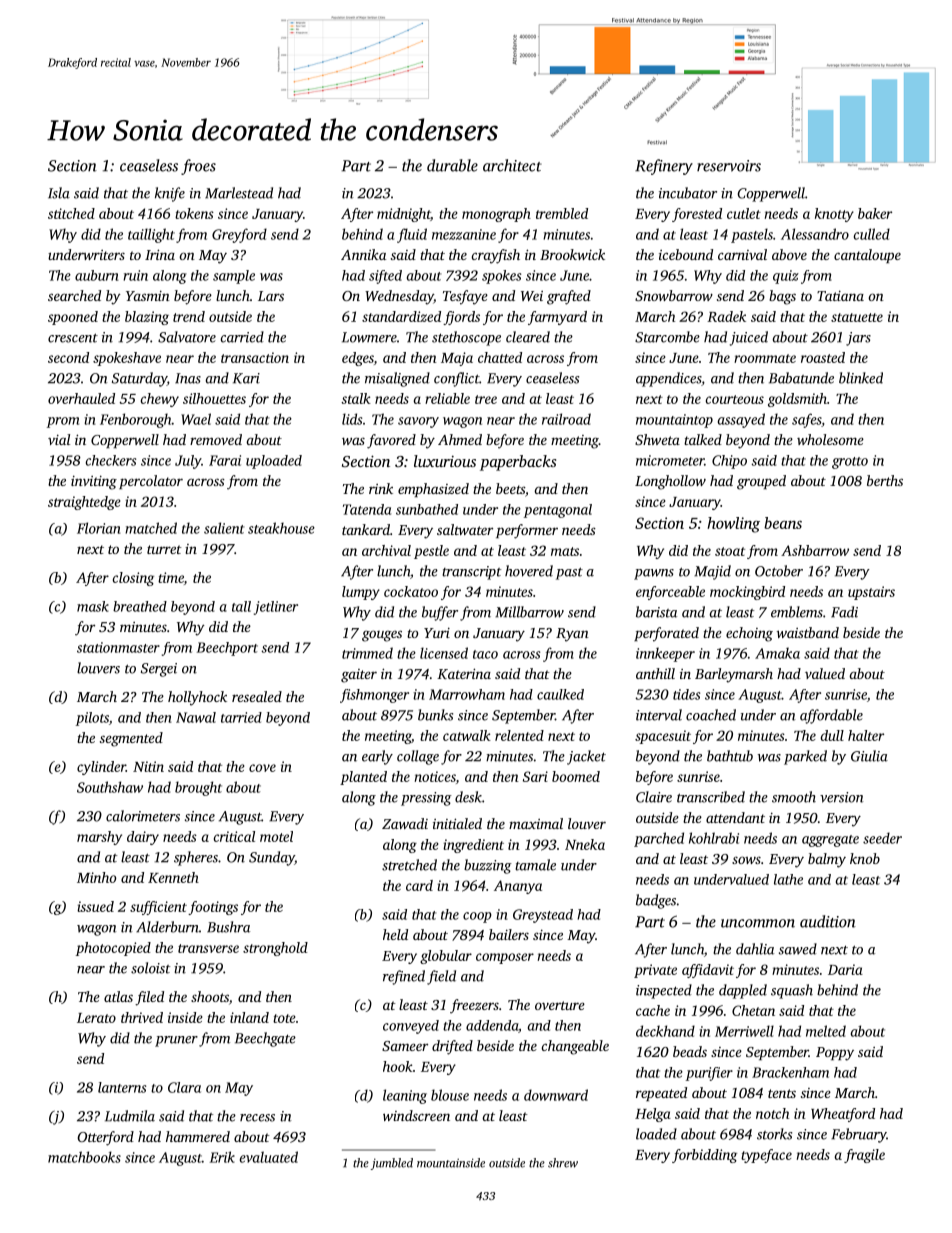 This image has width=952, height=1233. I want to click on coached, so click(711, 715).
